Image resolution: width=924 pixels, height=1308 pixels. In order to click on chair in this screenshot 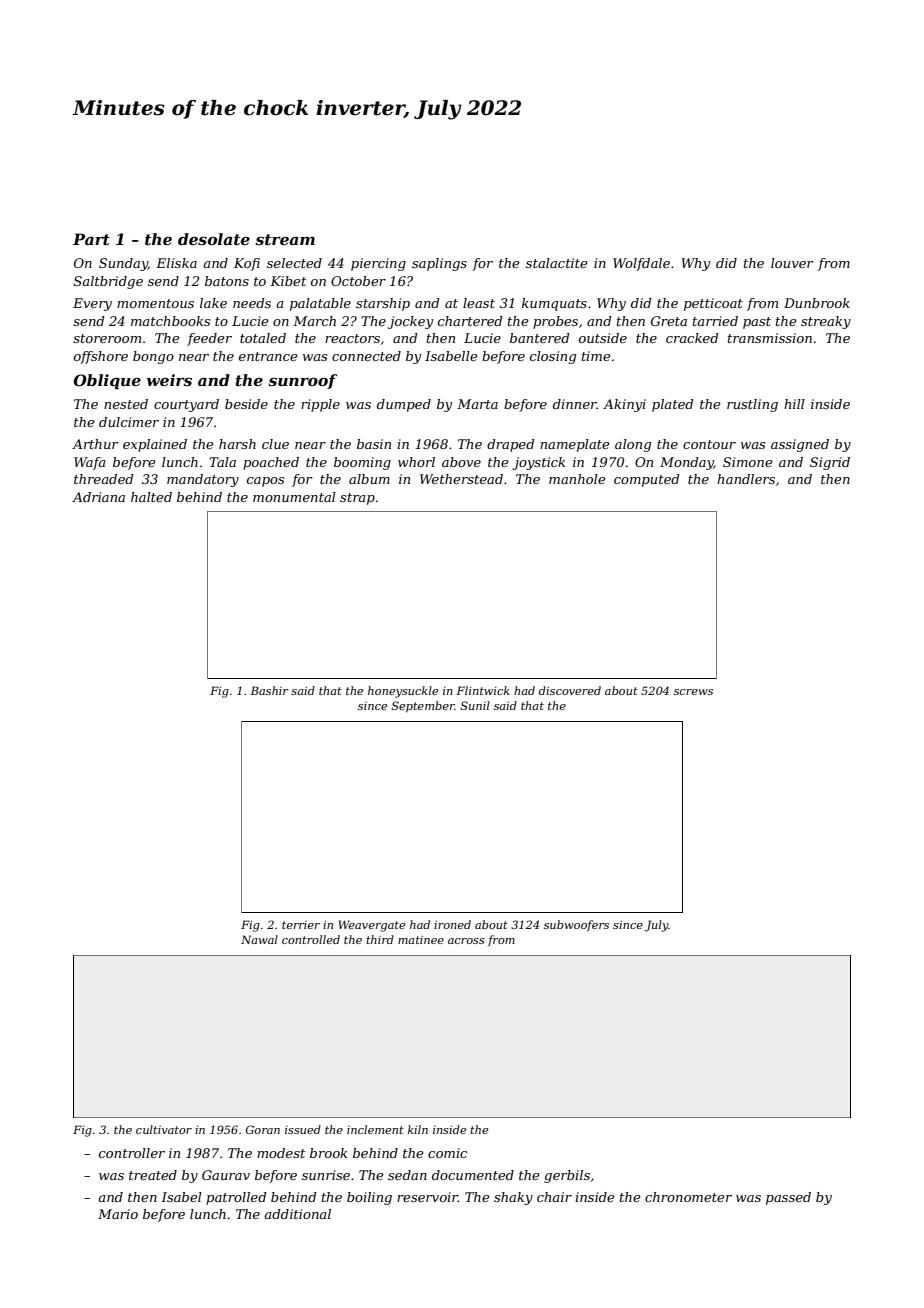, I will do `click(554, 1197)`.
